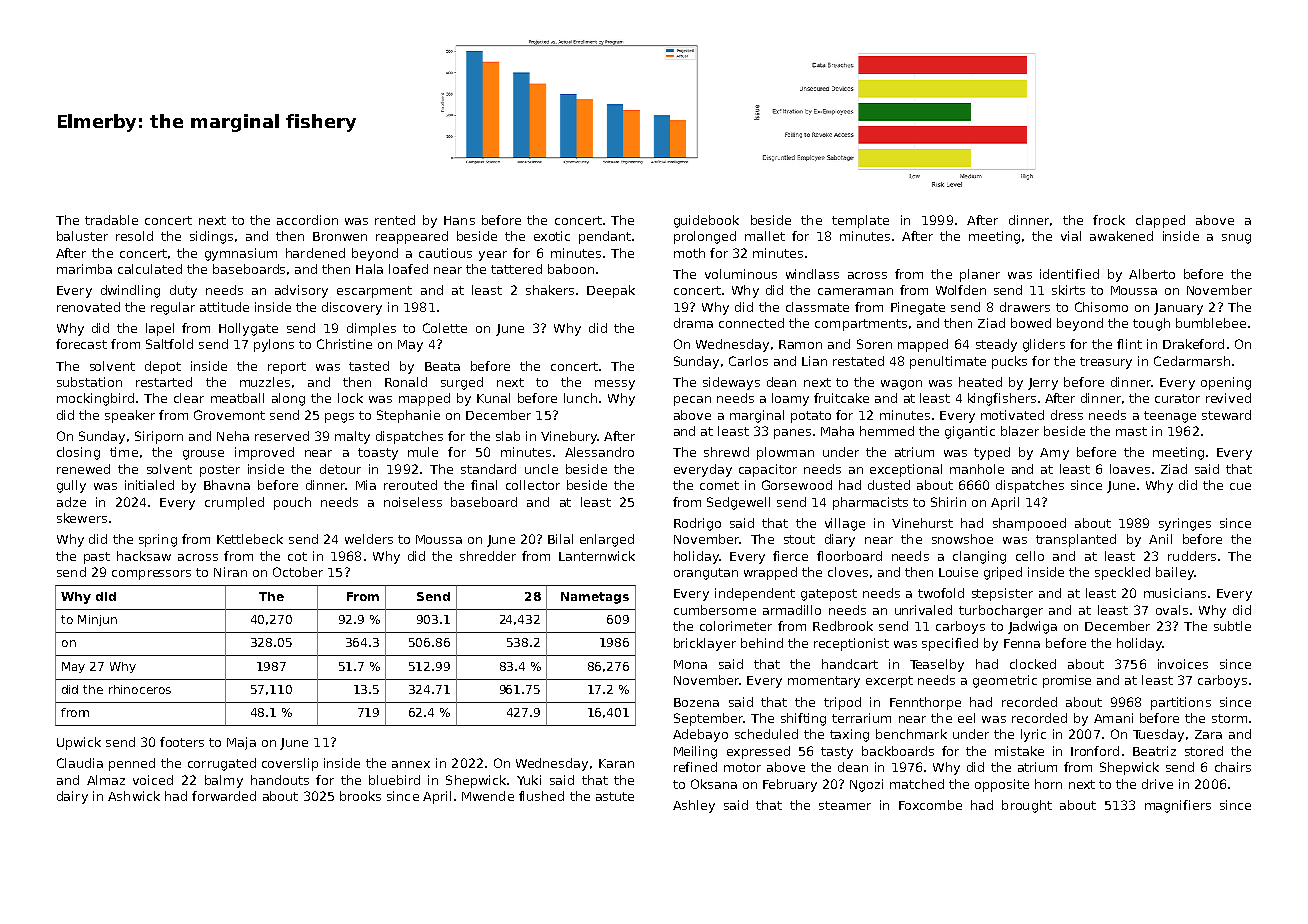 The height and width of the screenshot is (924, 1308). I want to click on scheduled, so click(766, 734).
